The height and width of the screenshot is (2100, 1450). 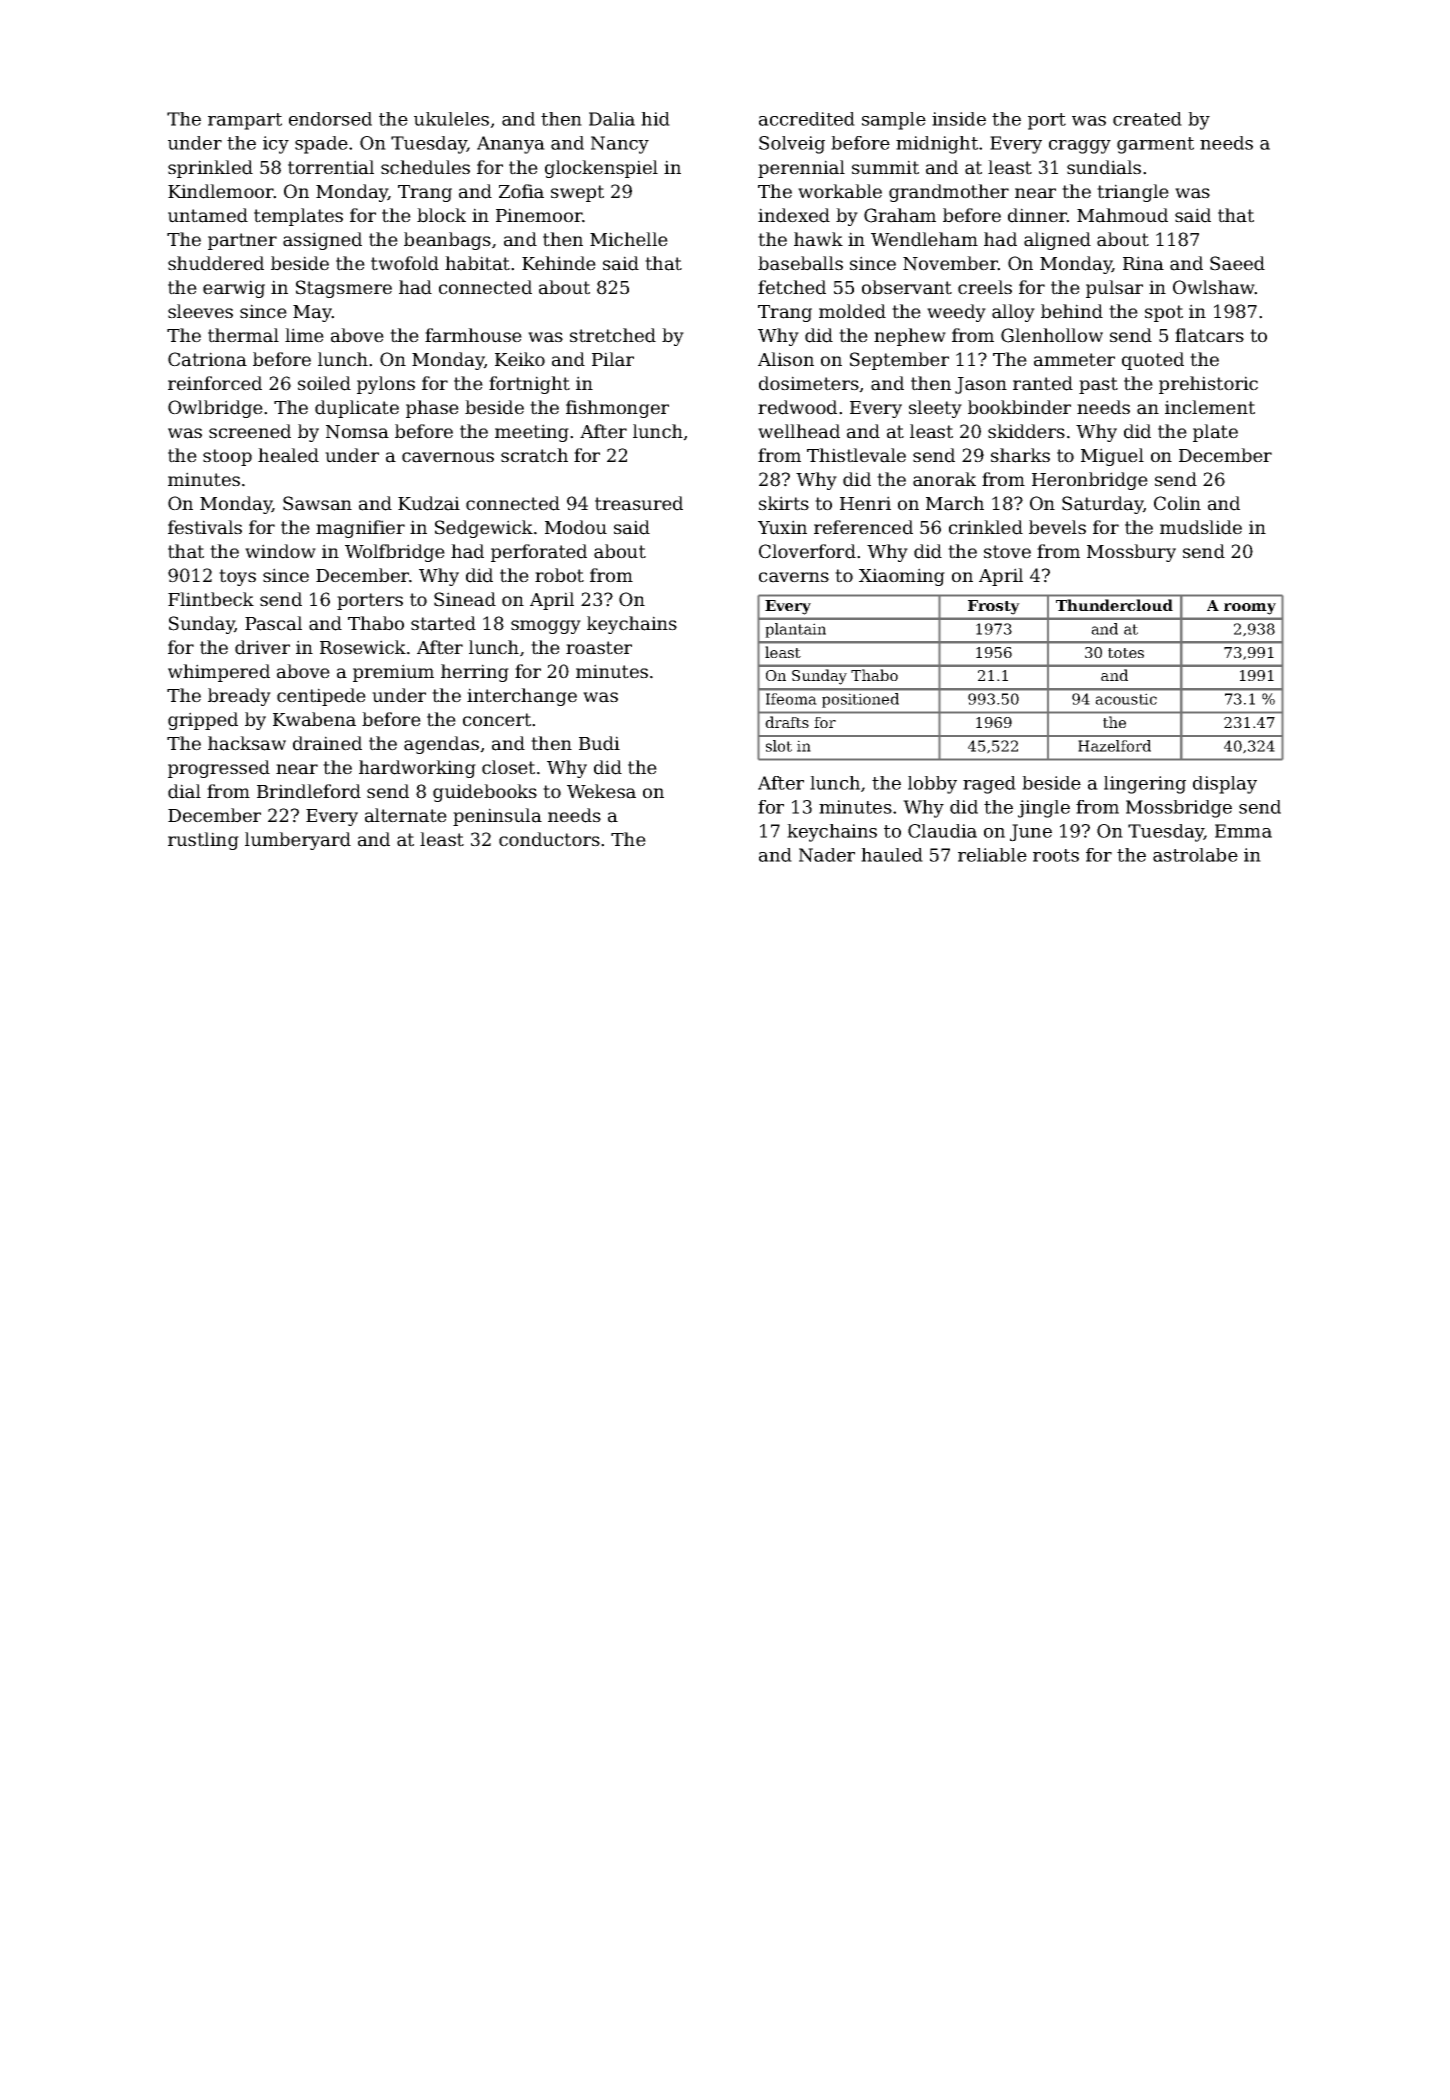 I want to click on sample, so click(x=894, y=121).
